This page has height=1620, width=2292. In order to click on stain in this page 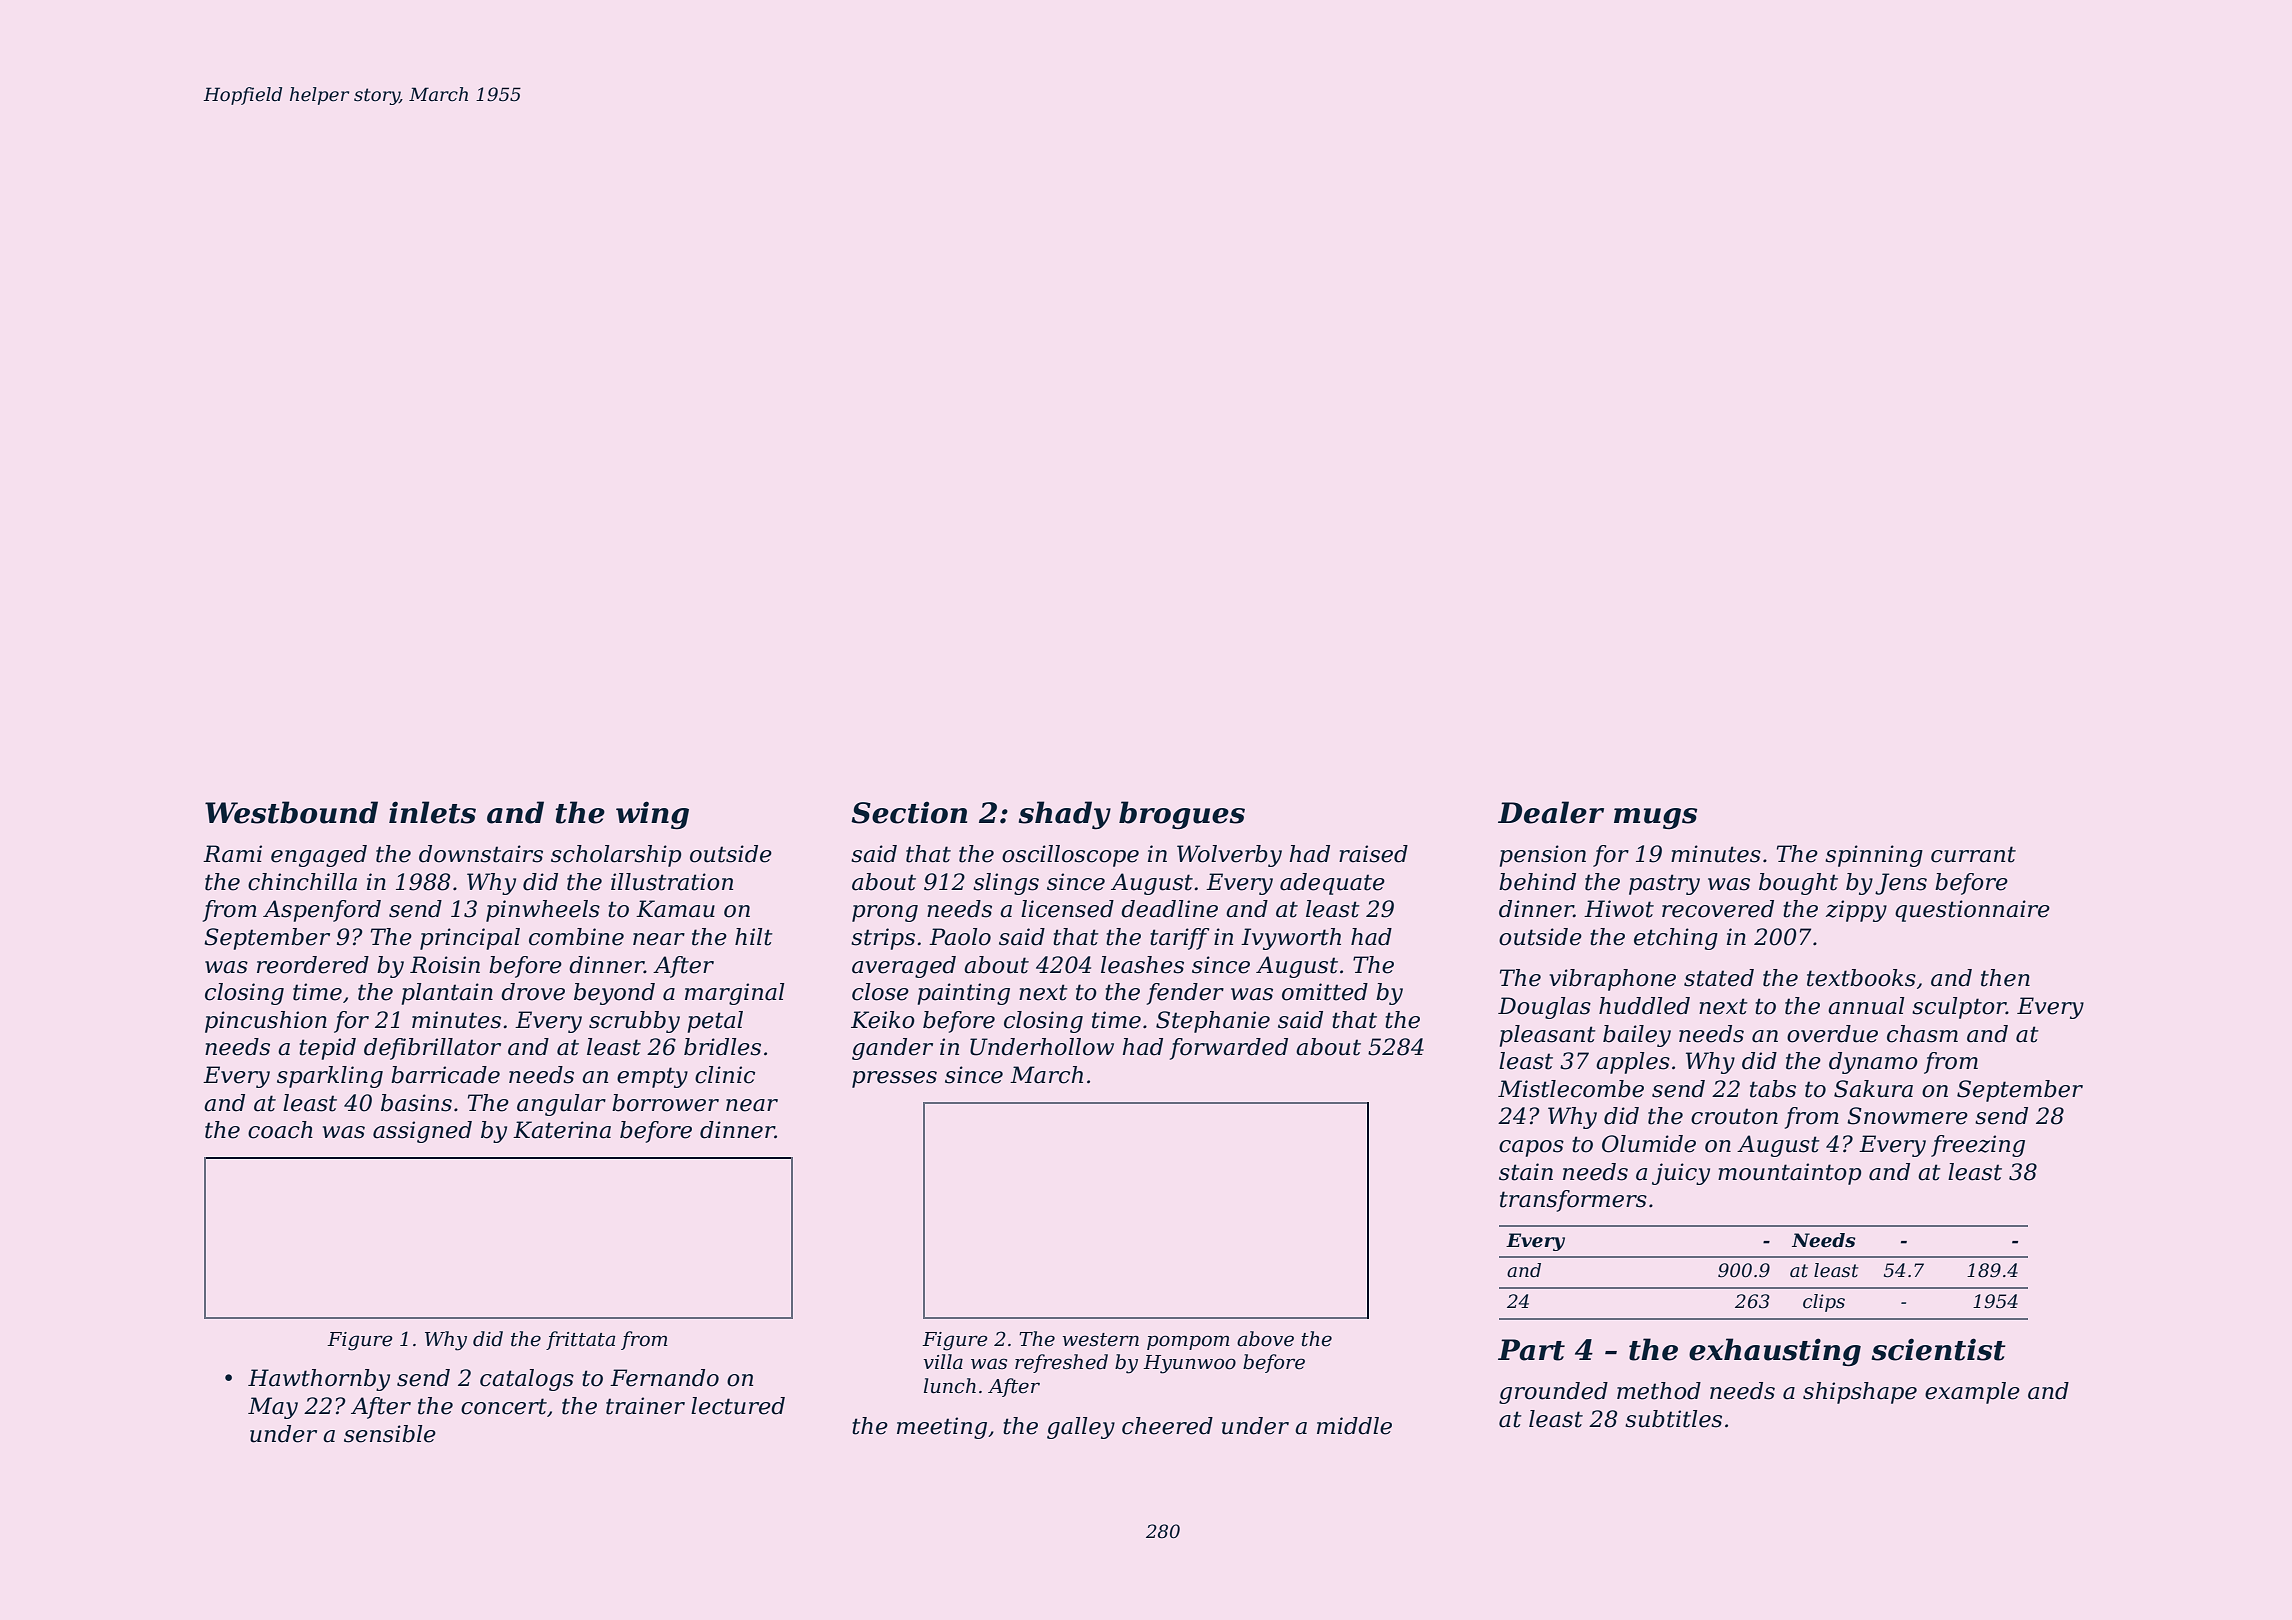, I will do `click(1526, 1172)`.
